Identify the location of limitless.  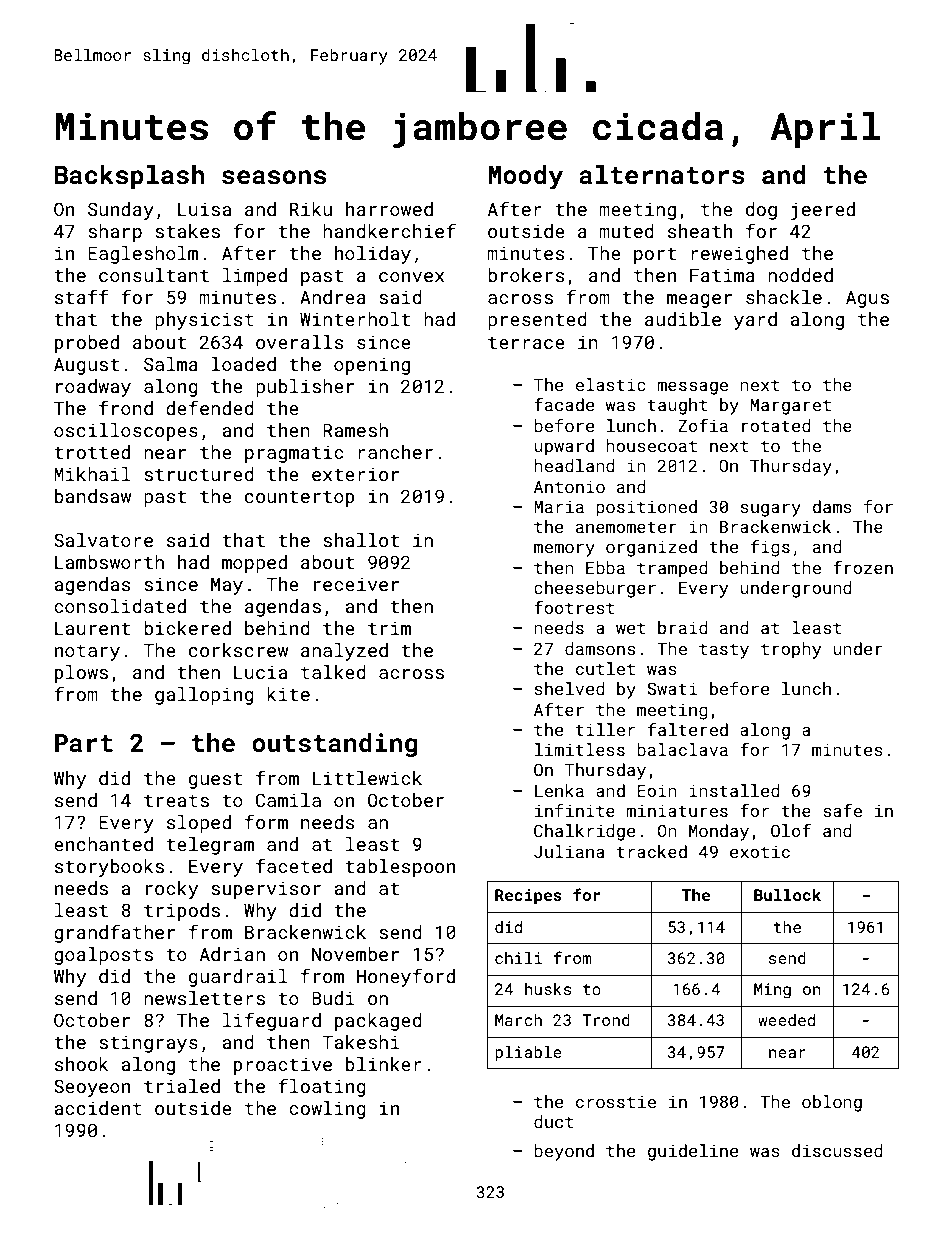
(580, 749).
